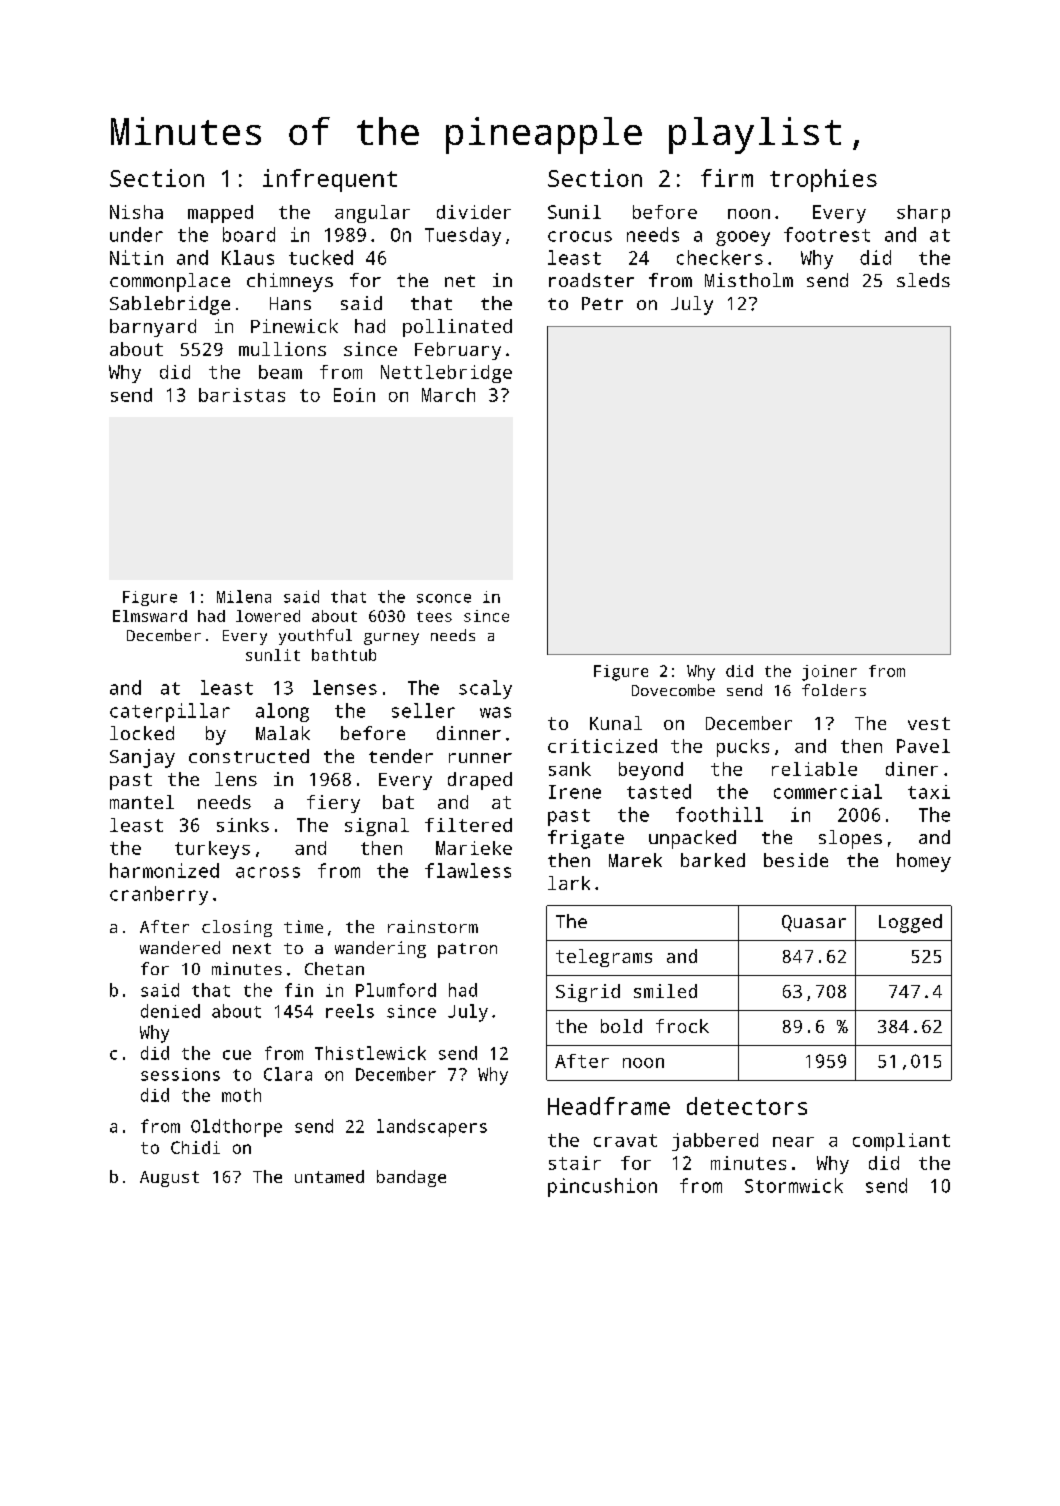  What do you see at coordinates (901, 1142) in the page?
I see `compliant` at bounding box center [901, 1142].
